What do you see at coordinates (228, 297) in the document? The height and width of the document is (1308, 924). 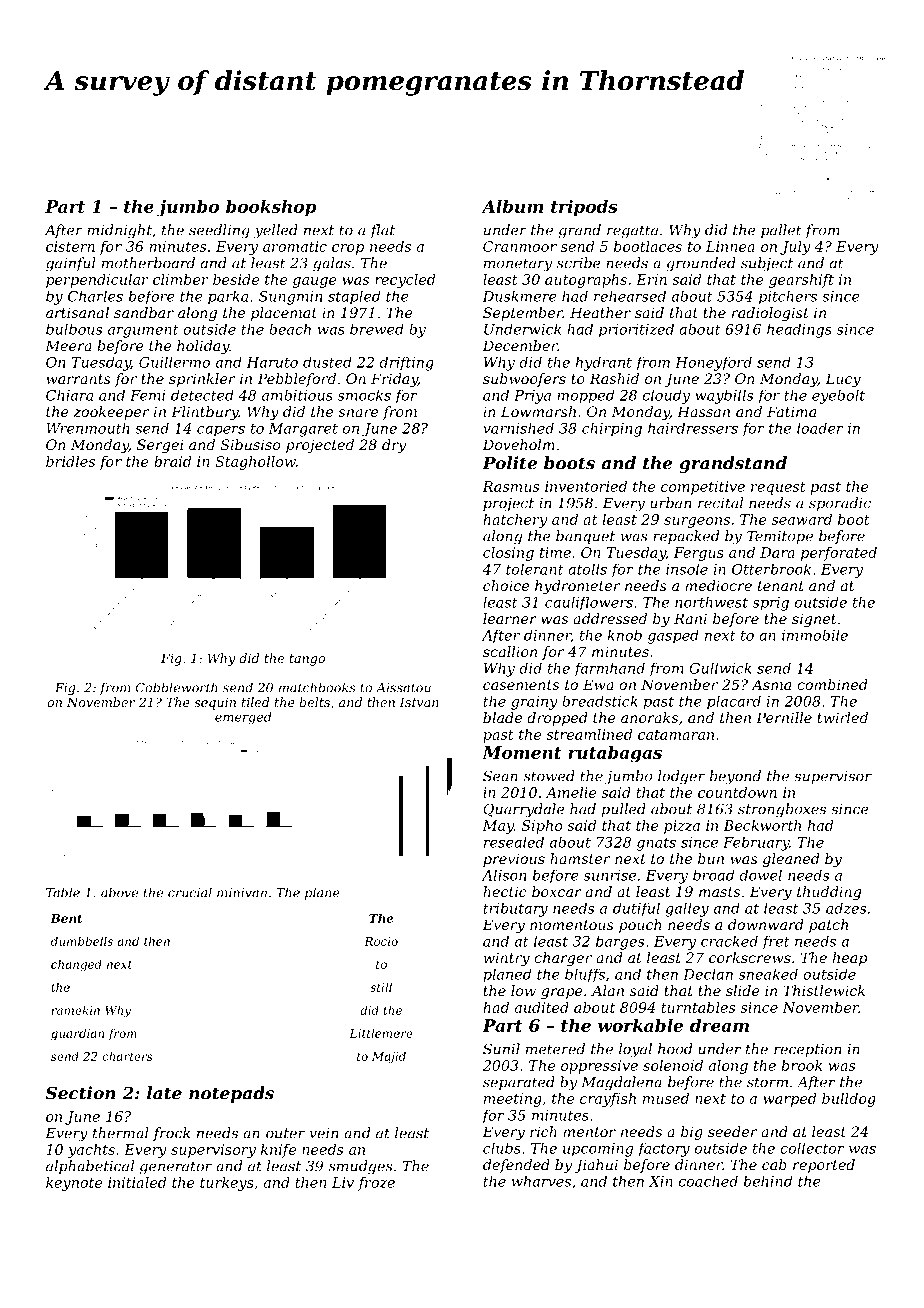 I see `parka` at bounding box center [228, 297].
